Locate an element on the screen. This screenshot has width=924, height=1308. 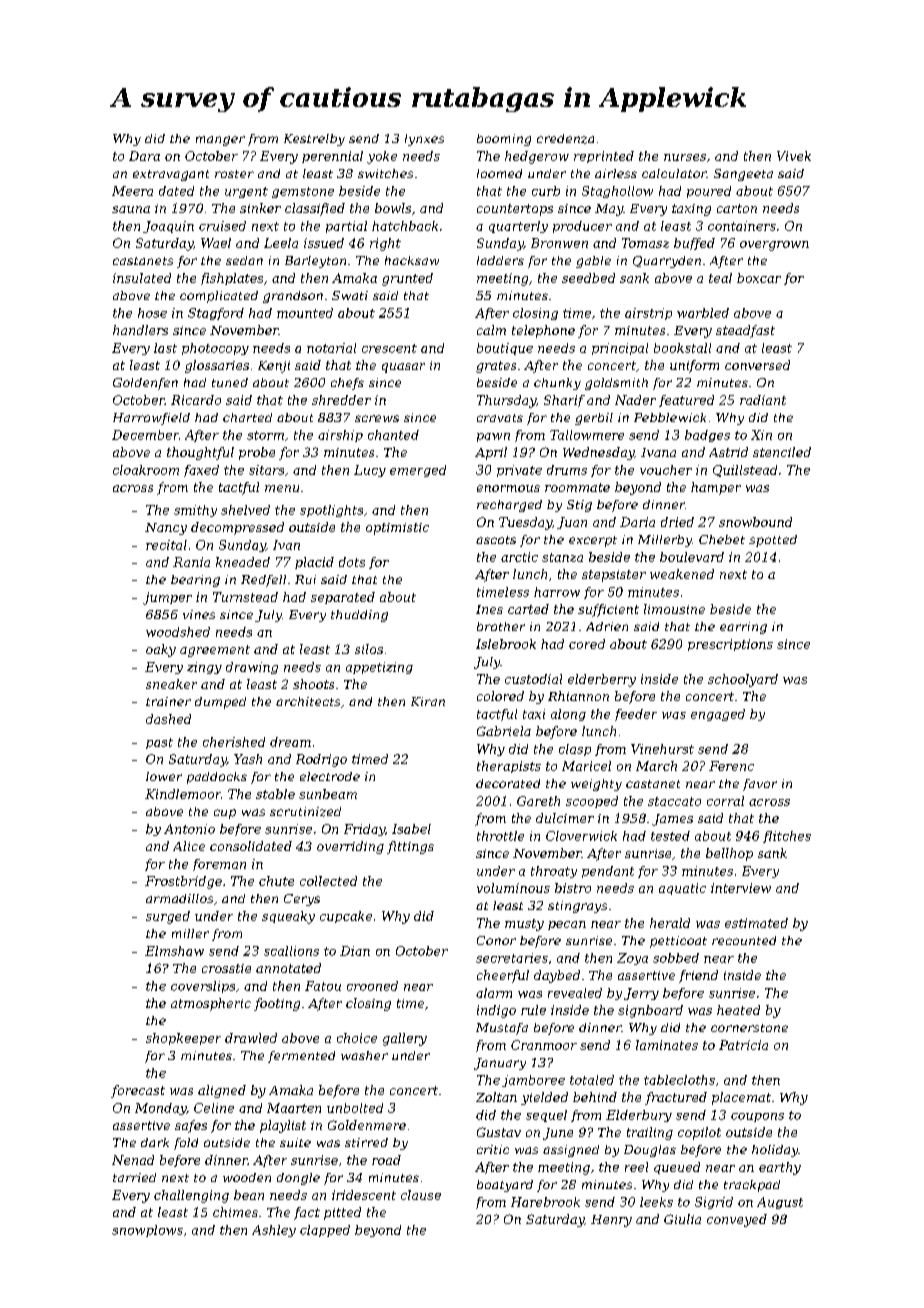
thoughtful is located at coordinates (200, 453).
